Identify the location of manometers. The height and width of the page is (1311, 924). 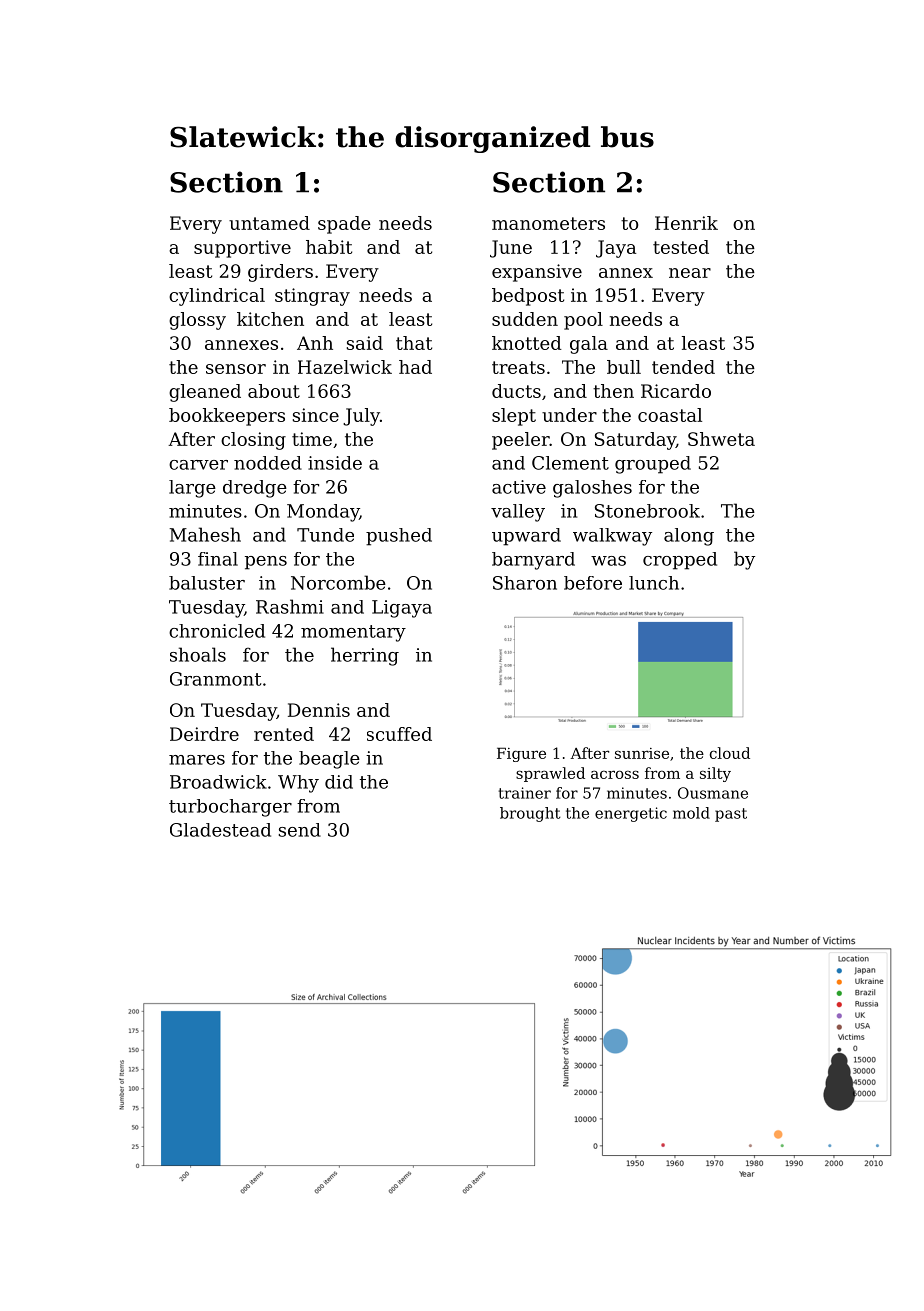
(548, 223).
